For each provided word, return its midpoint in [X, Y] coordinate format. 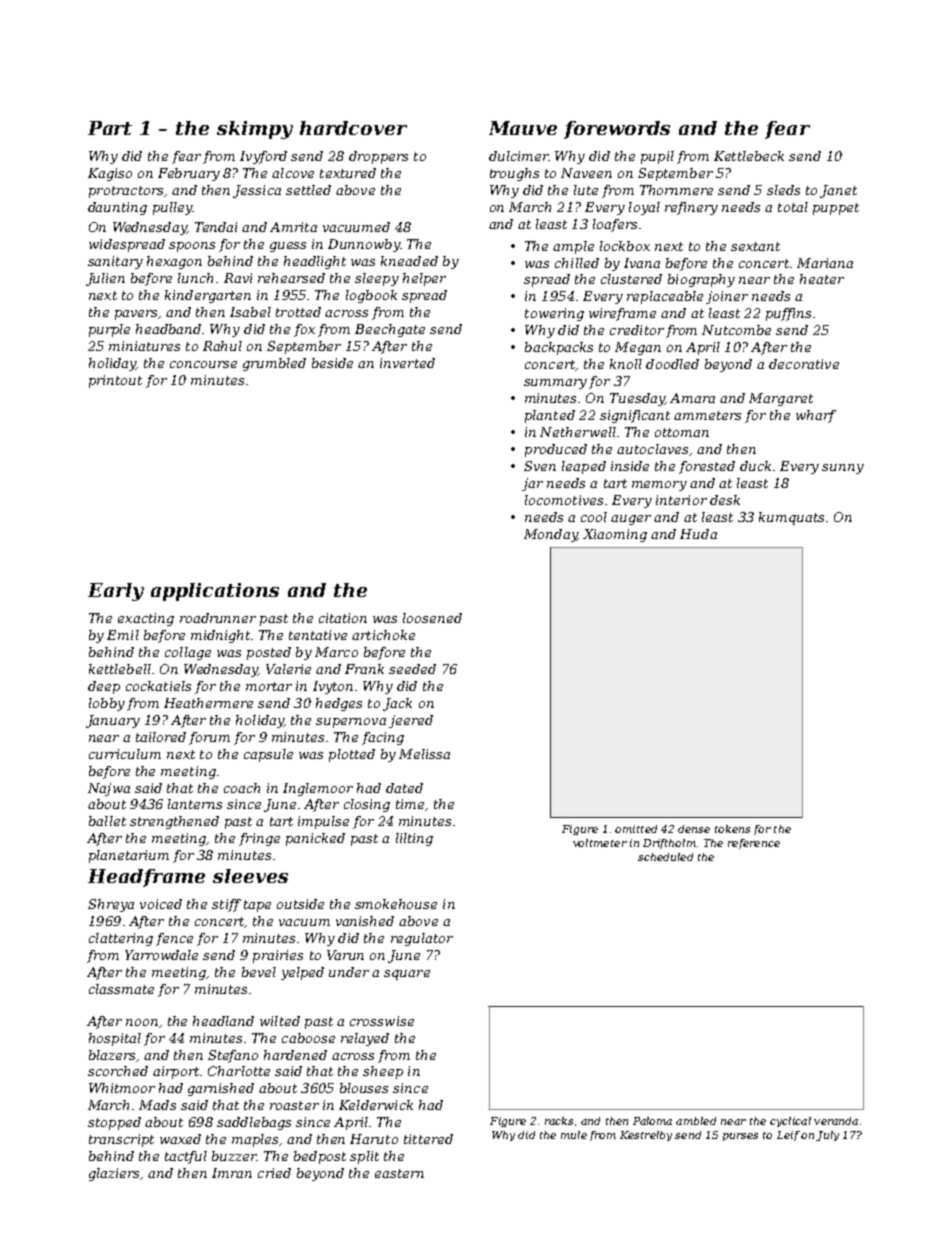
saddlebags [254, 1123]
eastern [399, 1173]
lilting [414, 839]
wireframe [622, 314]
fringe [259, 839]
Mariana [825, 263]
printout [115, 381]
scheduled [665, 857]
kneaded [409, 261]
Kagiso [110, 174]
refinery [691, 208]
